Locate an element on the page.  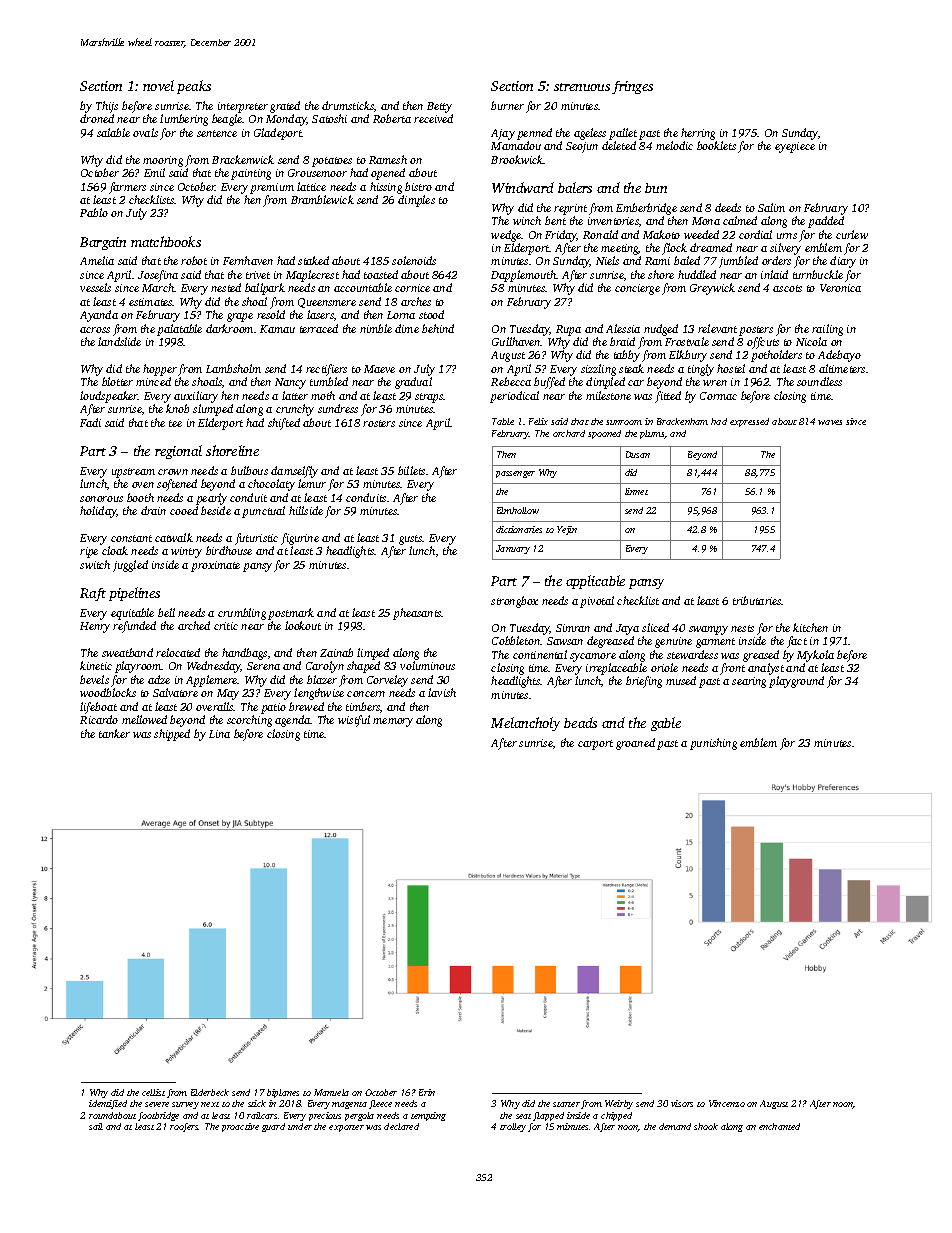
searing is located at coordinates (749, 682).
